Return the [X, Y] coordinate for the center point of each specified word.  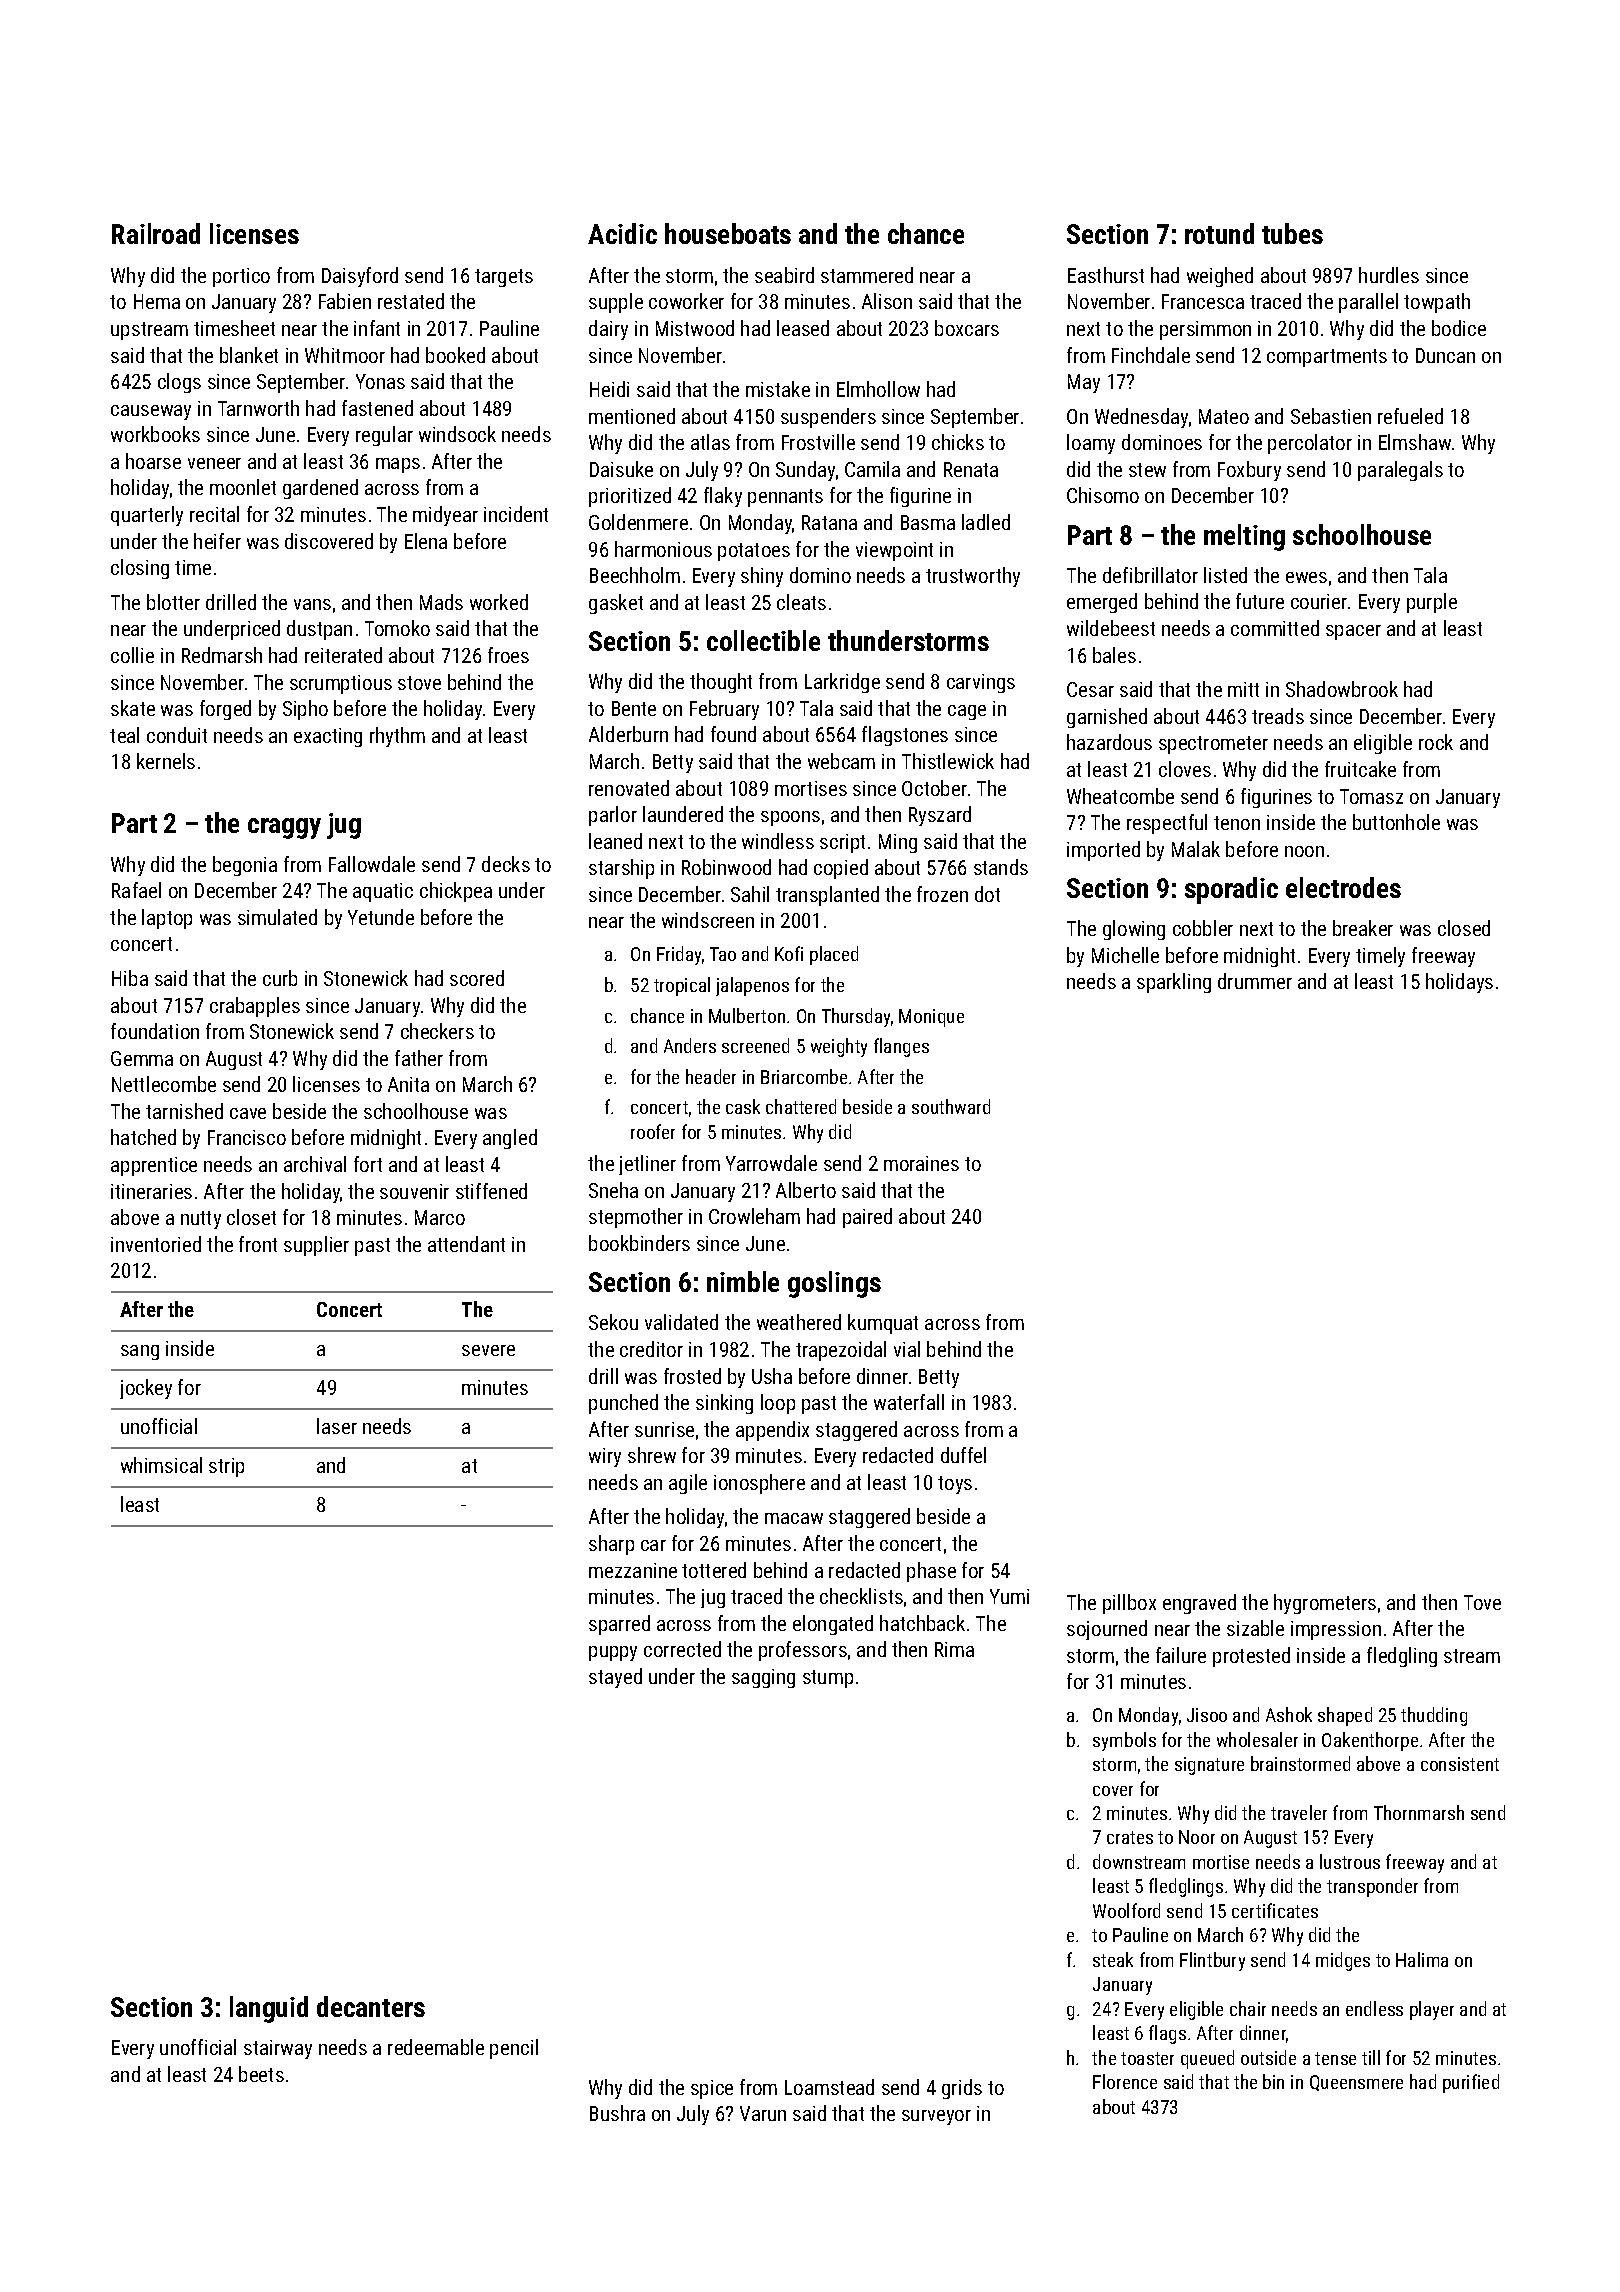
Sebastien [1331, 416]
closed [1464, 928]
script [842, 843]
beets [261, 2074]
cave [248, 1113]
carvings [981, 683]
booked [455, 355]
